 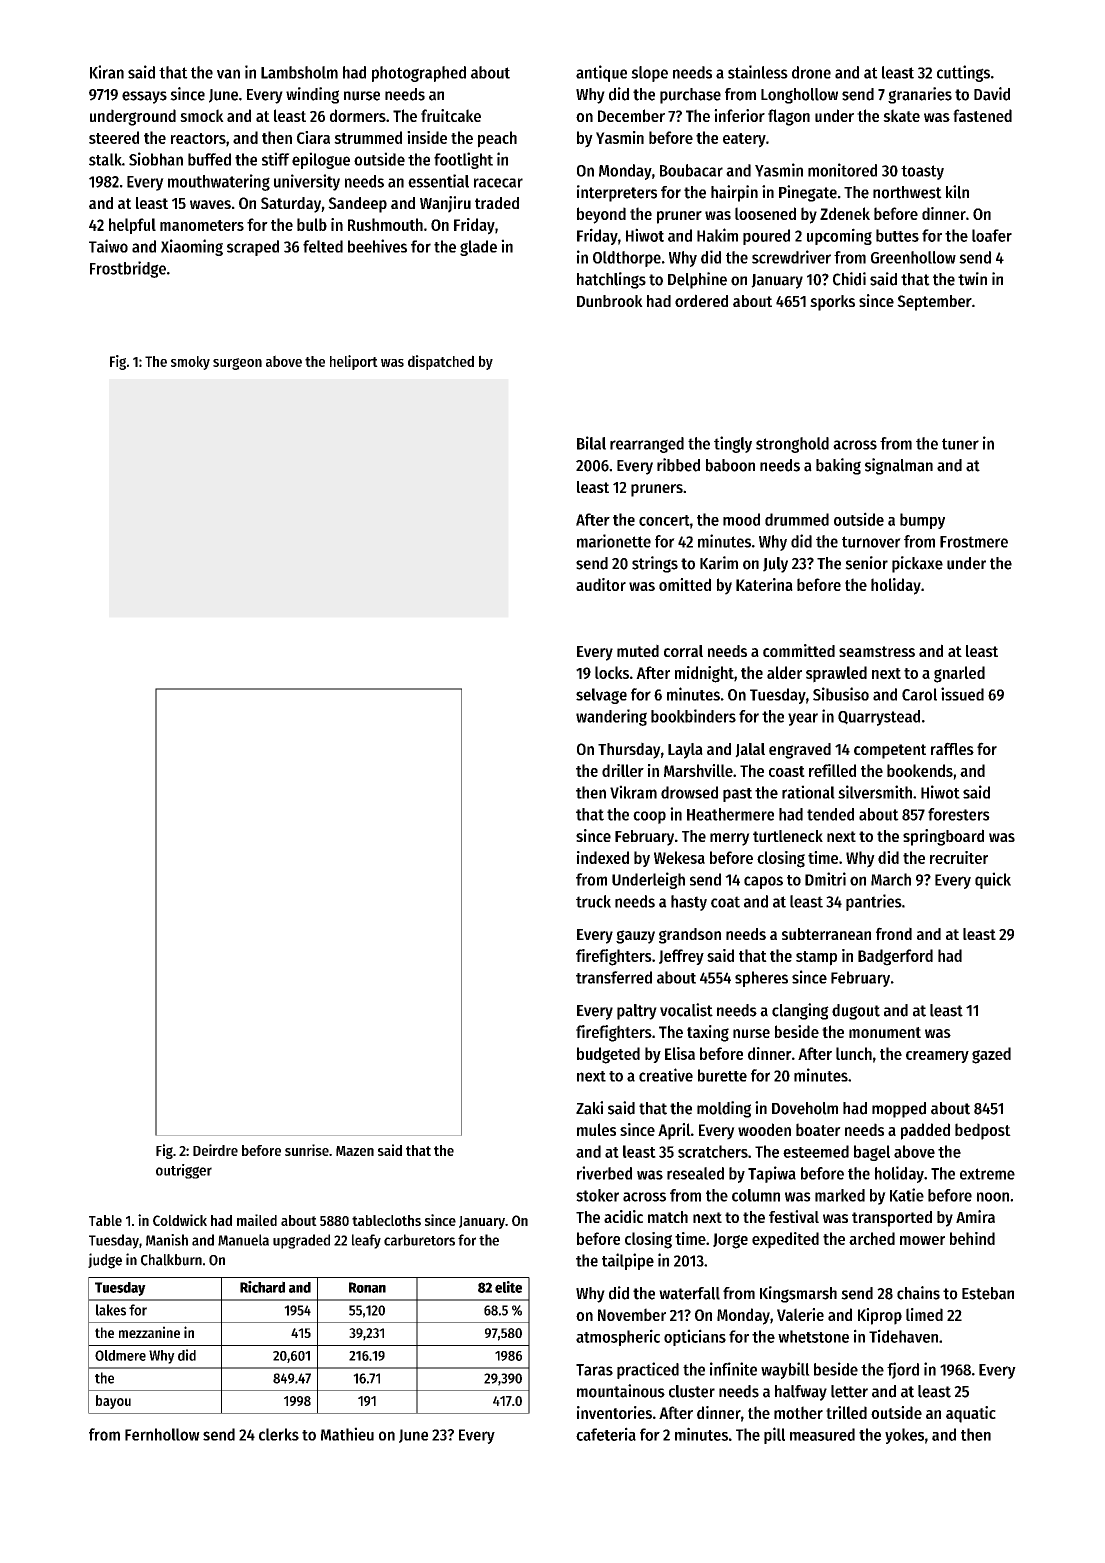 What do you see at coordinates (237, 364) in the page?
I see `surgeon` at bounding box center [237, 364].
